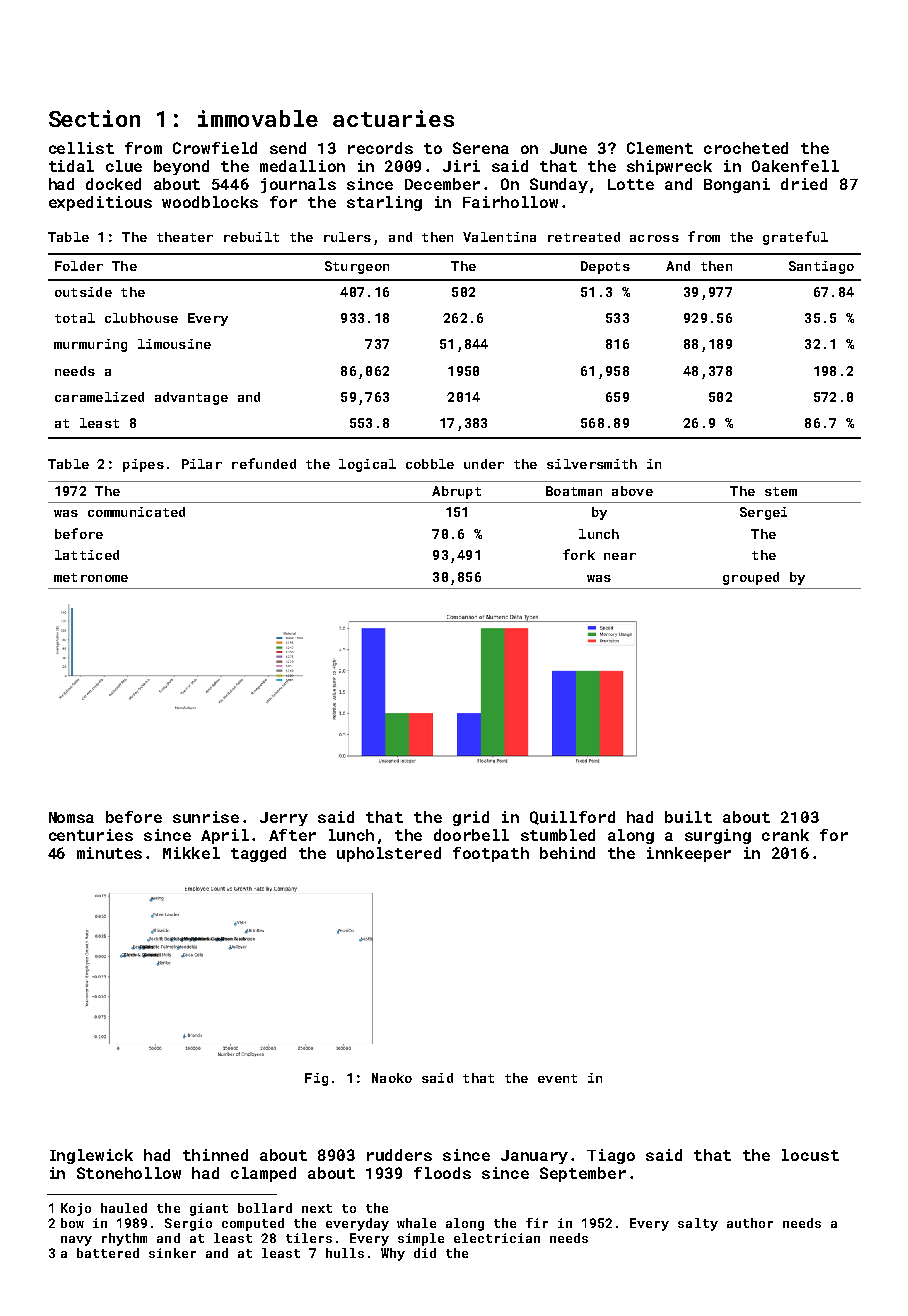 The image size is (908, 1316). Describe the element at coordinates (557, 1078) in the screenshot. I see `event` at that location.
